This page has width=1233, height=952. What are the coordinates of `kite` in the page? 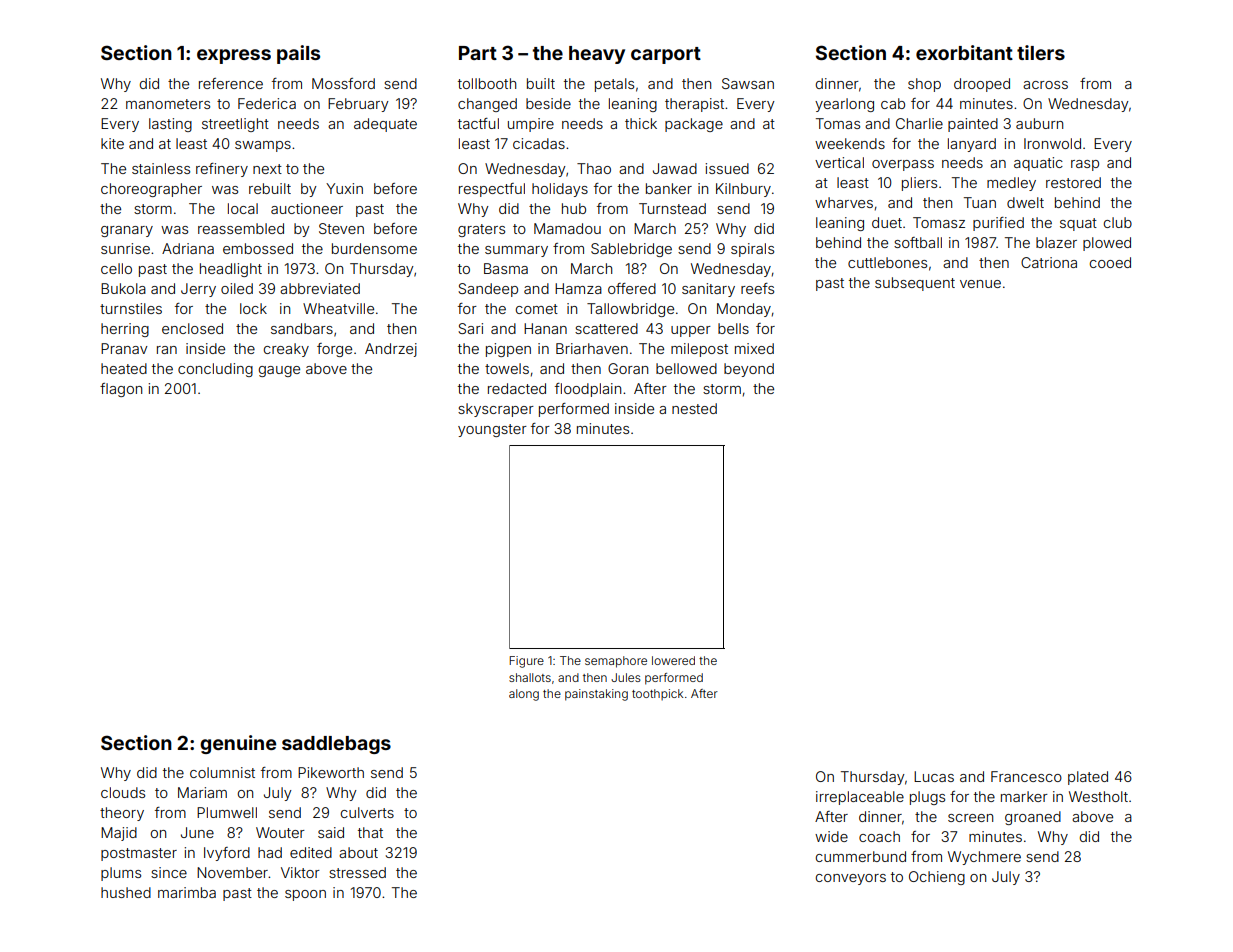 It's located at (112, 143).
